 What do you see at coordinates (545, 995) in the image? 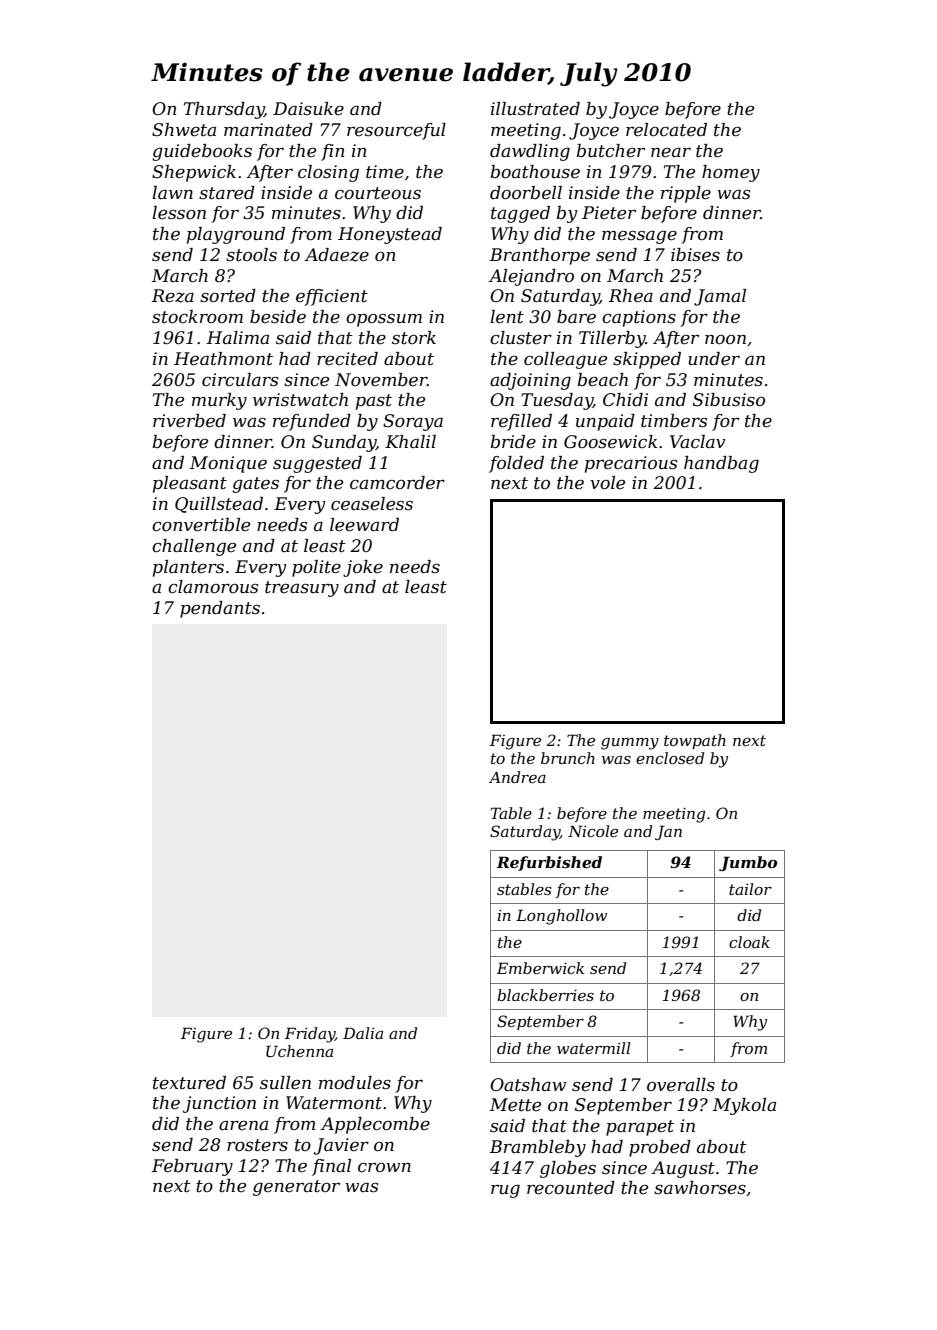
I see `blackberries` at bounding box center [545, 995].
